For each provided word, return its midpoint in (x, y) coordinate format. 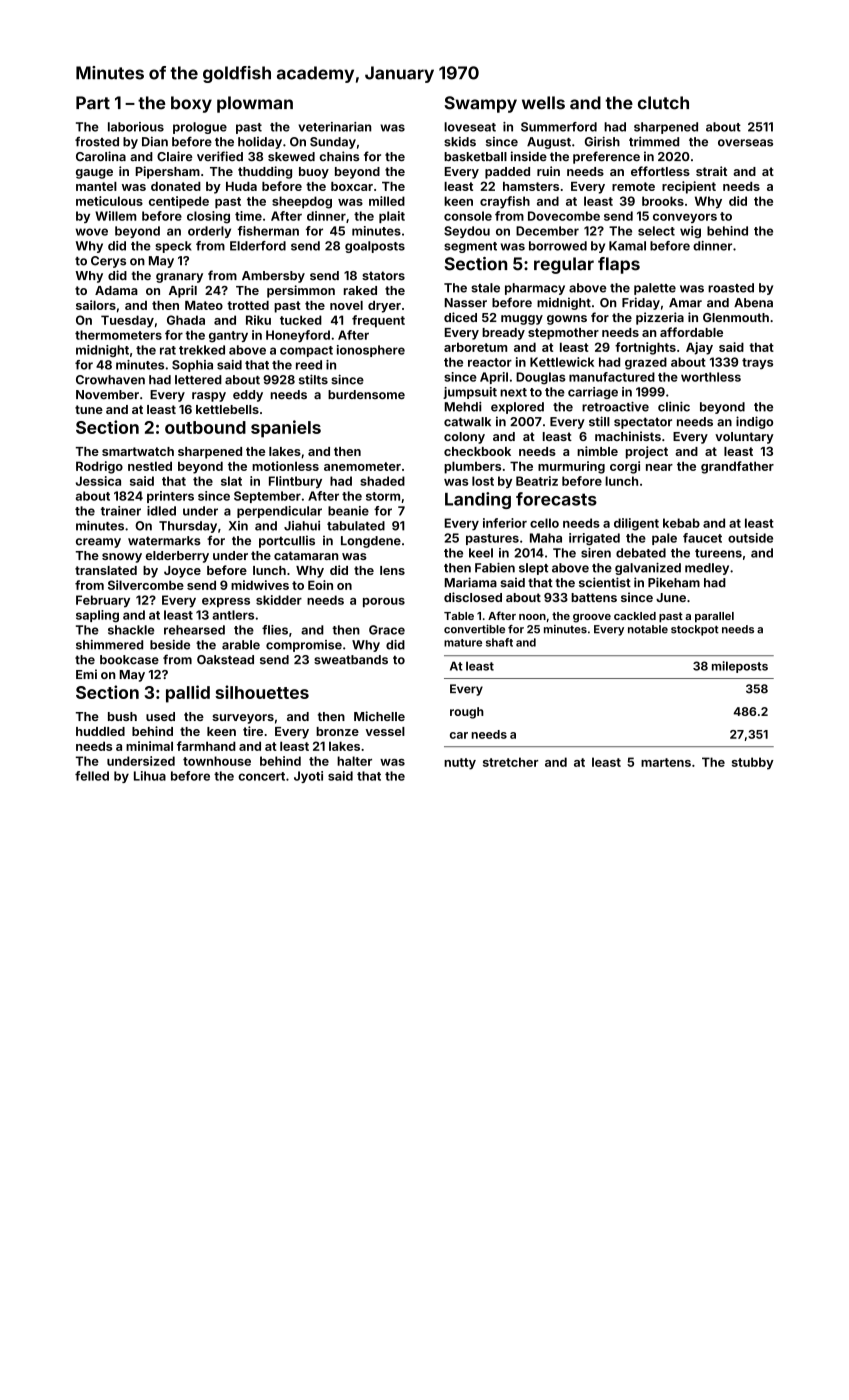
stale (485, 288)
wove (91, 232)
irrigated (594, 539)
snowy (122, 558)
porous (384, 602)
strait (711, 171)
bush (122, 716)
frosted (97, 142)
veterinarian (334, 127)
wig (690, 232)
